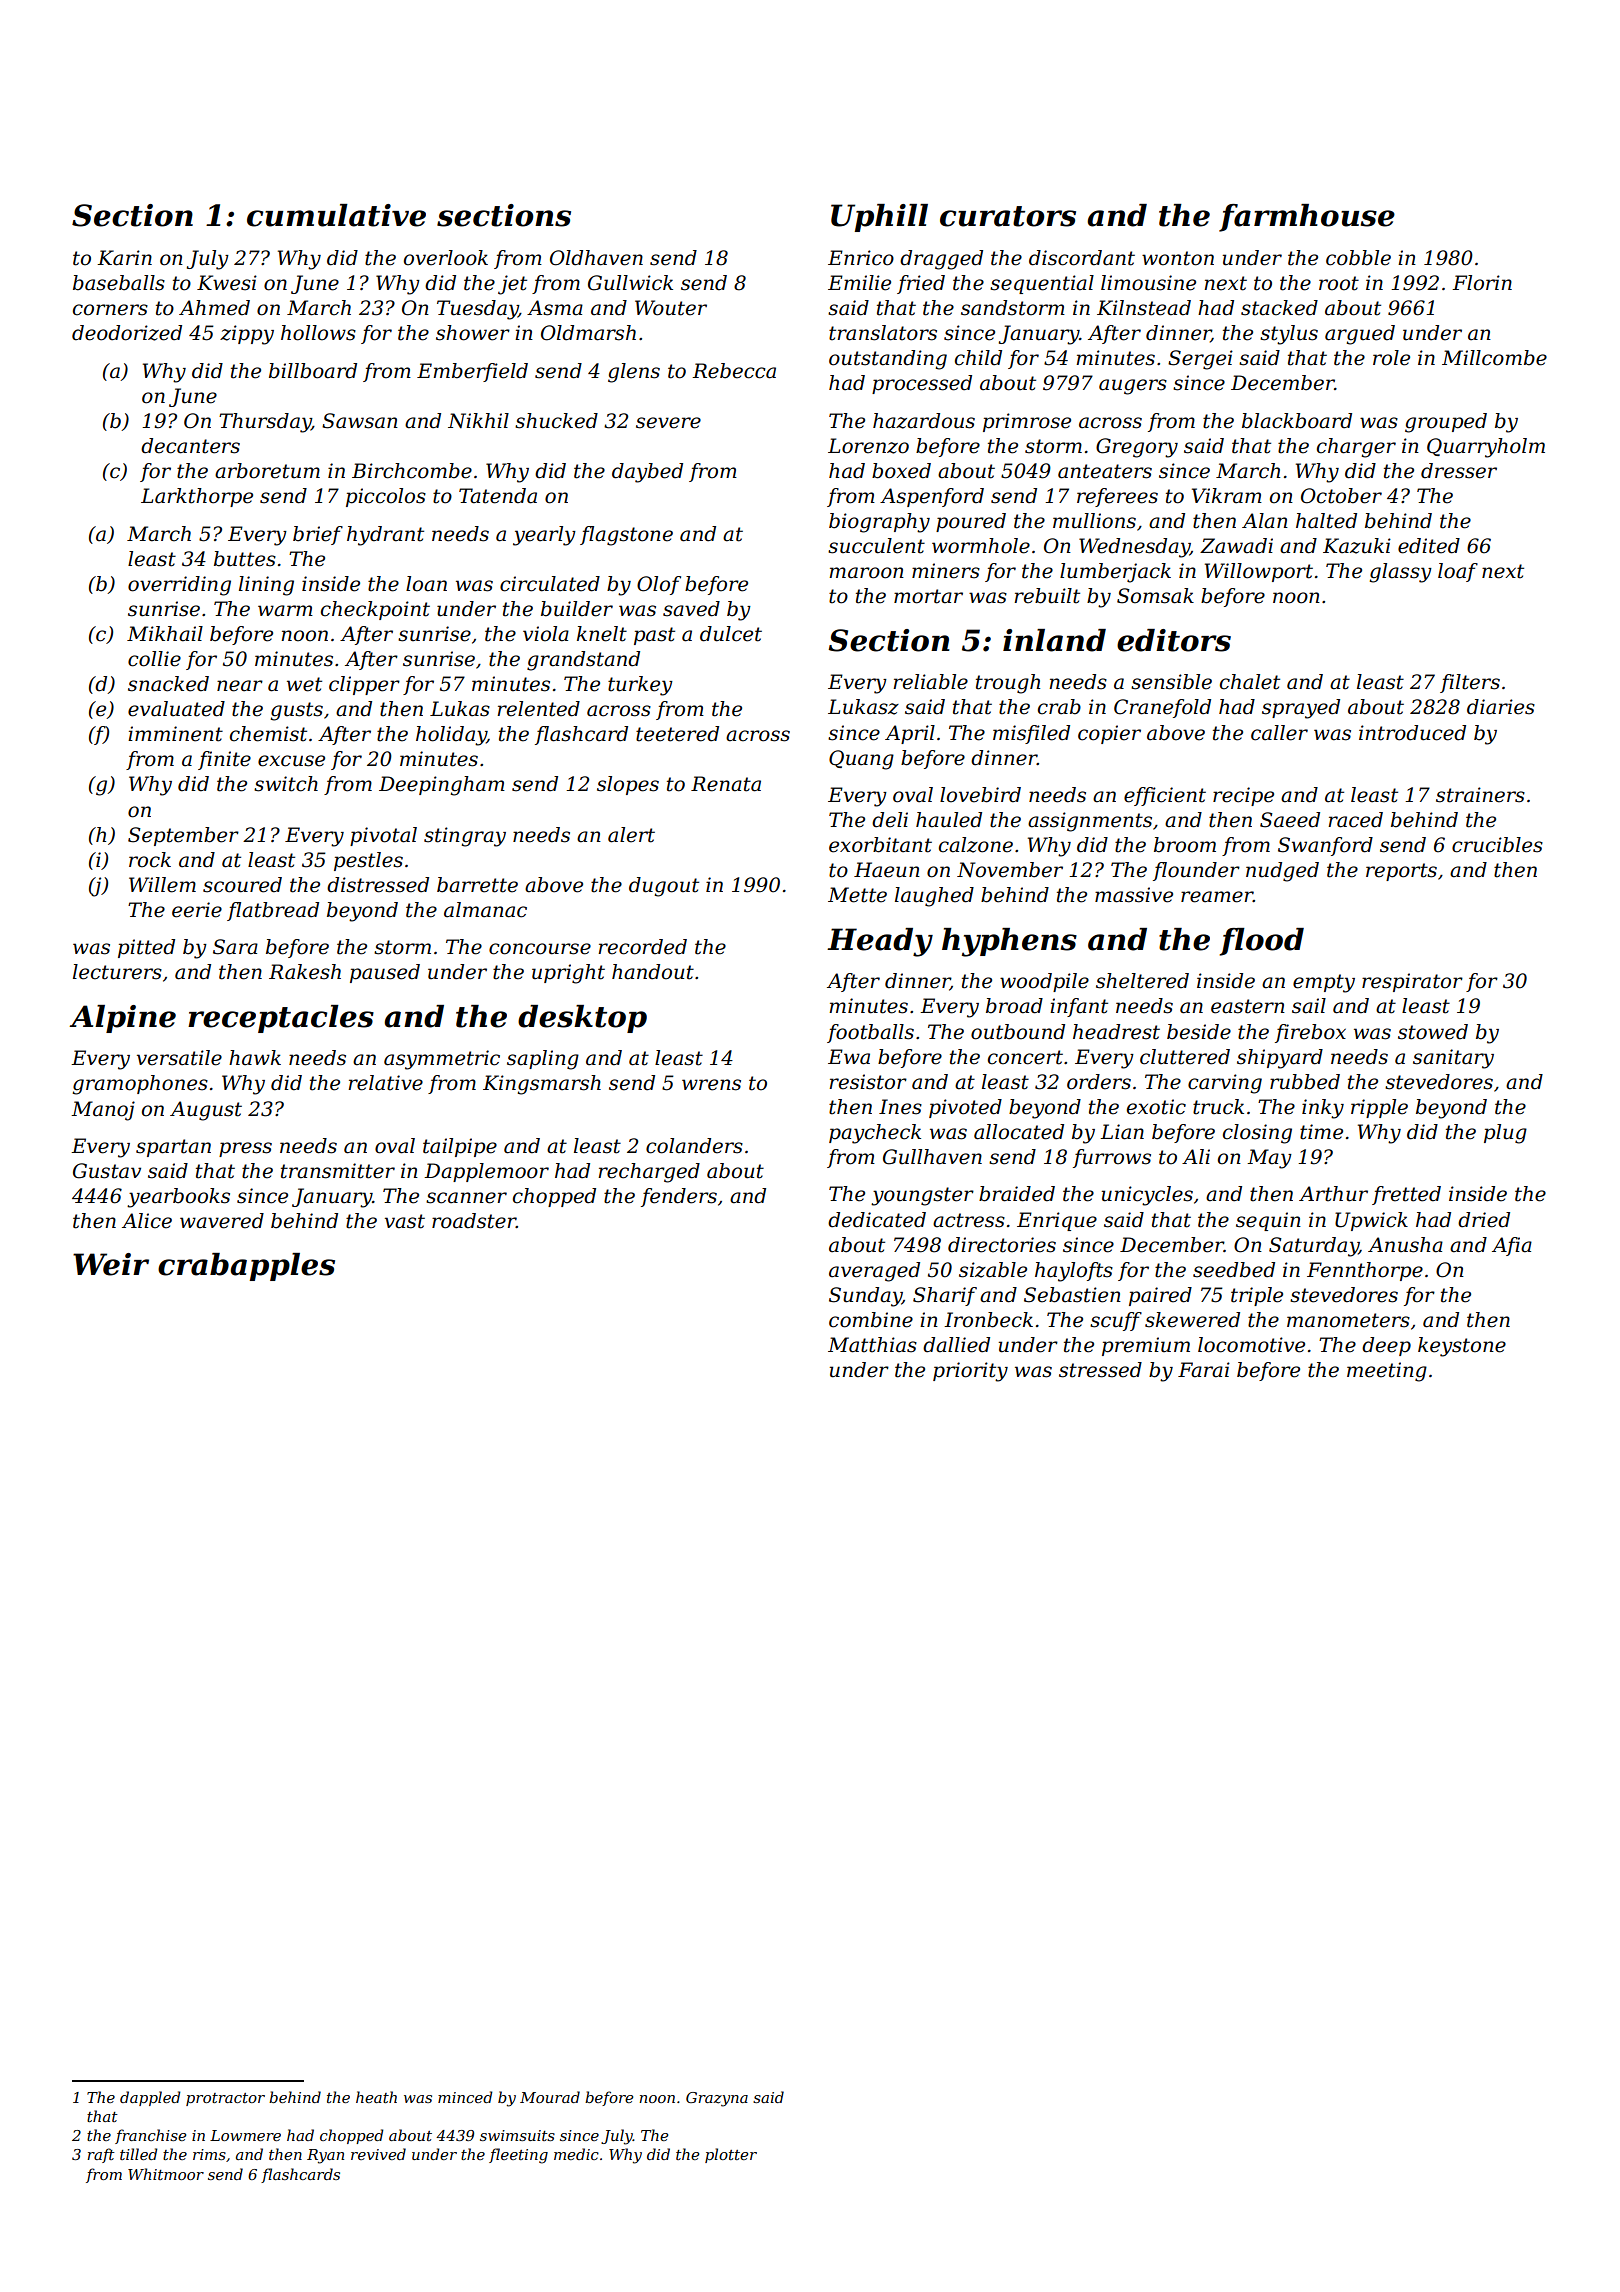  What do you see at coordinates (111, 1264) in the image?
I see `Weir` at bounding box center [111, 1264].
